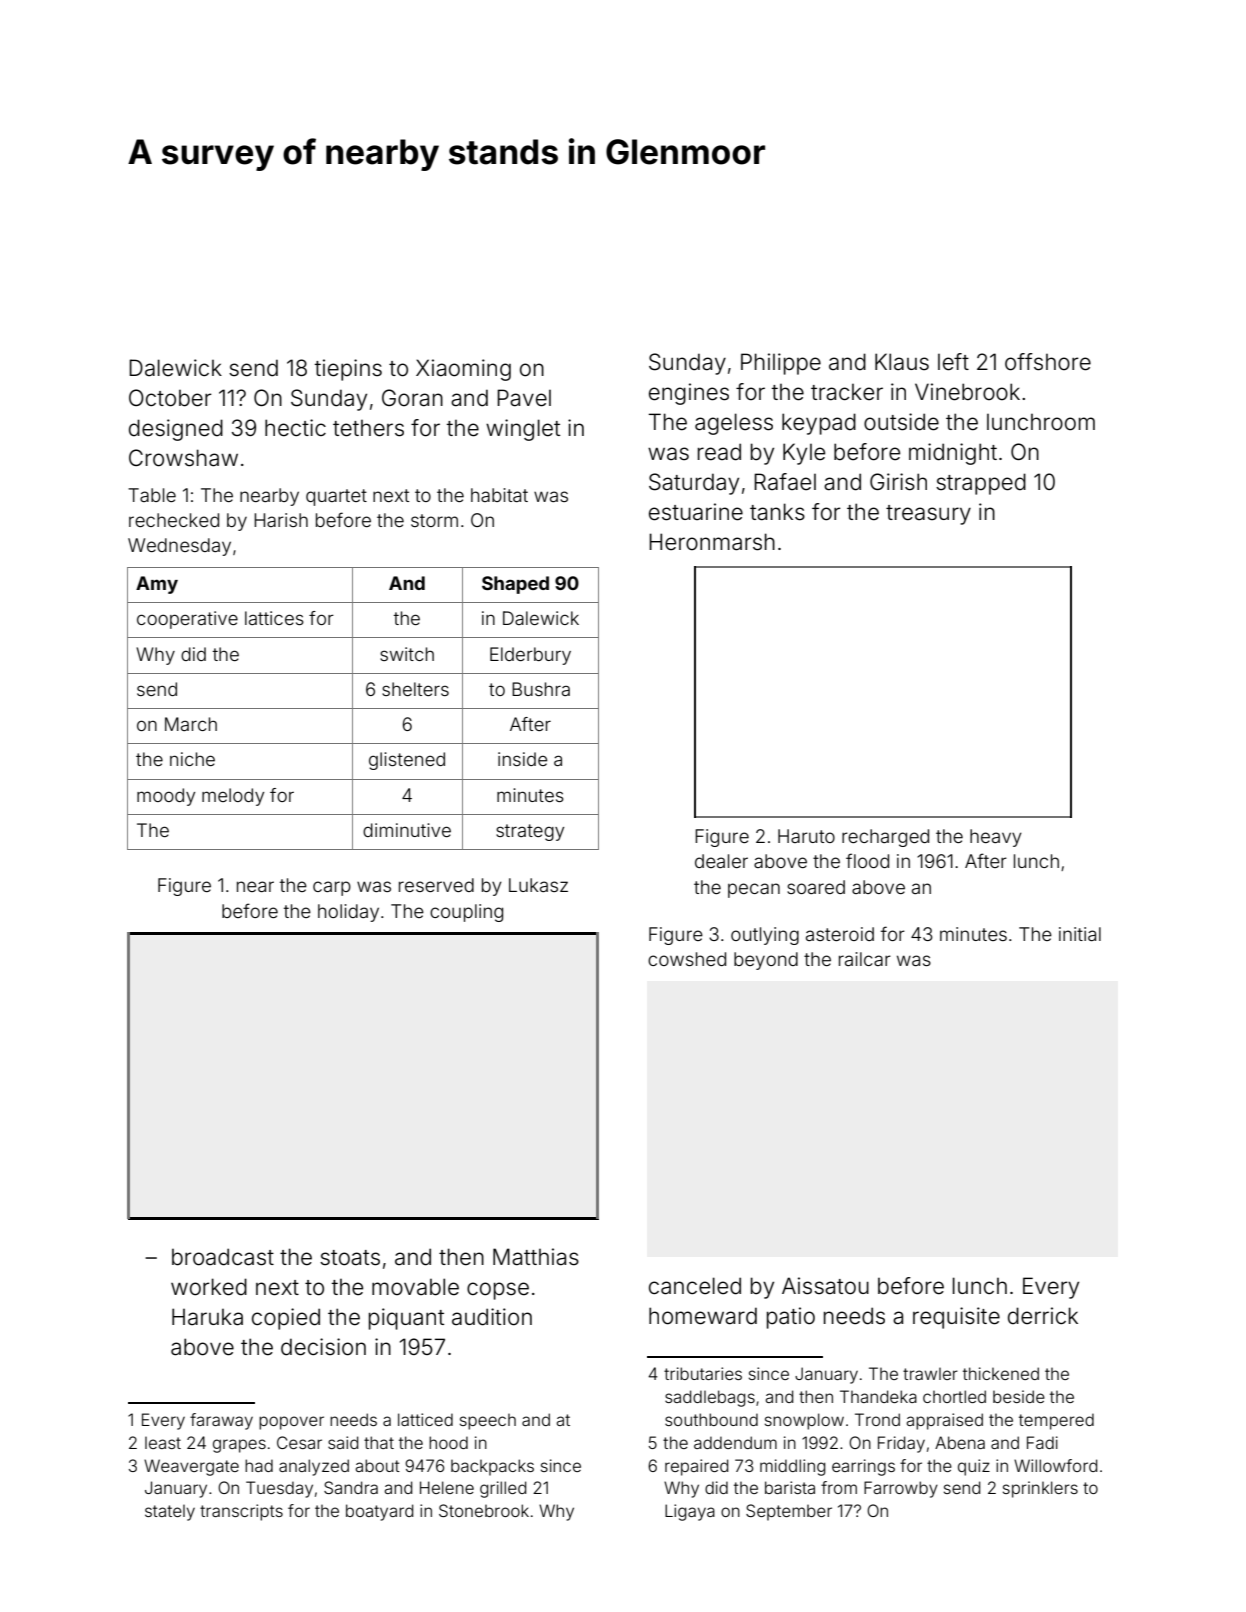 The image size is (1246, 1612). I want to click on coupling, so click(466, 913).
